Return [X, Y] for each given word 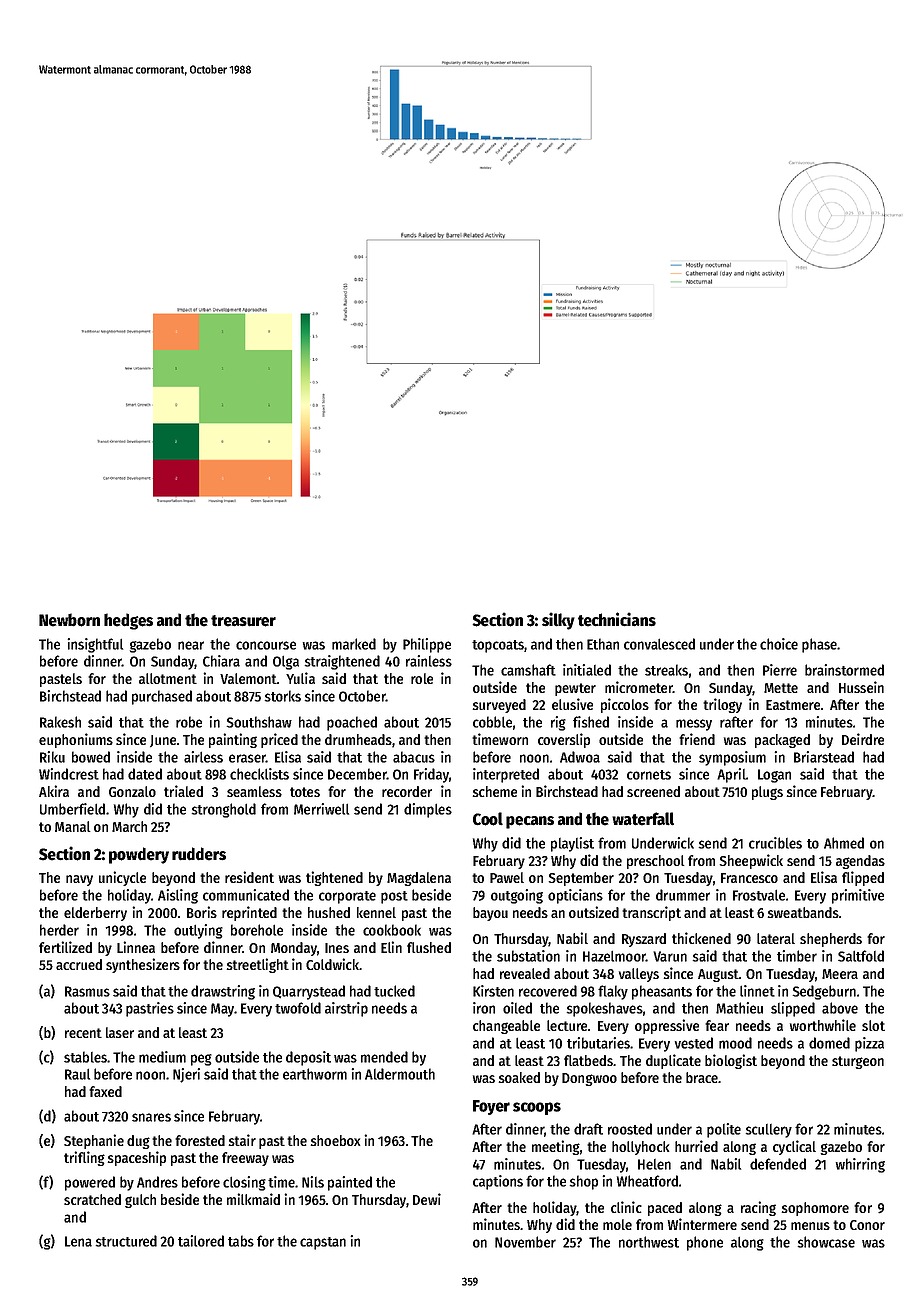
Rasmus [87, 991]
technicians [617, 619]
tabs [241, 1241]
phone [705, 1243]
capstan [323, 1243]
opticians [575, 896]
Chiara [221, 661]
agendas [860, 862]
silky [558, 621]
